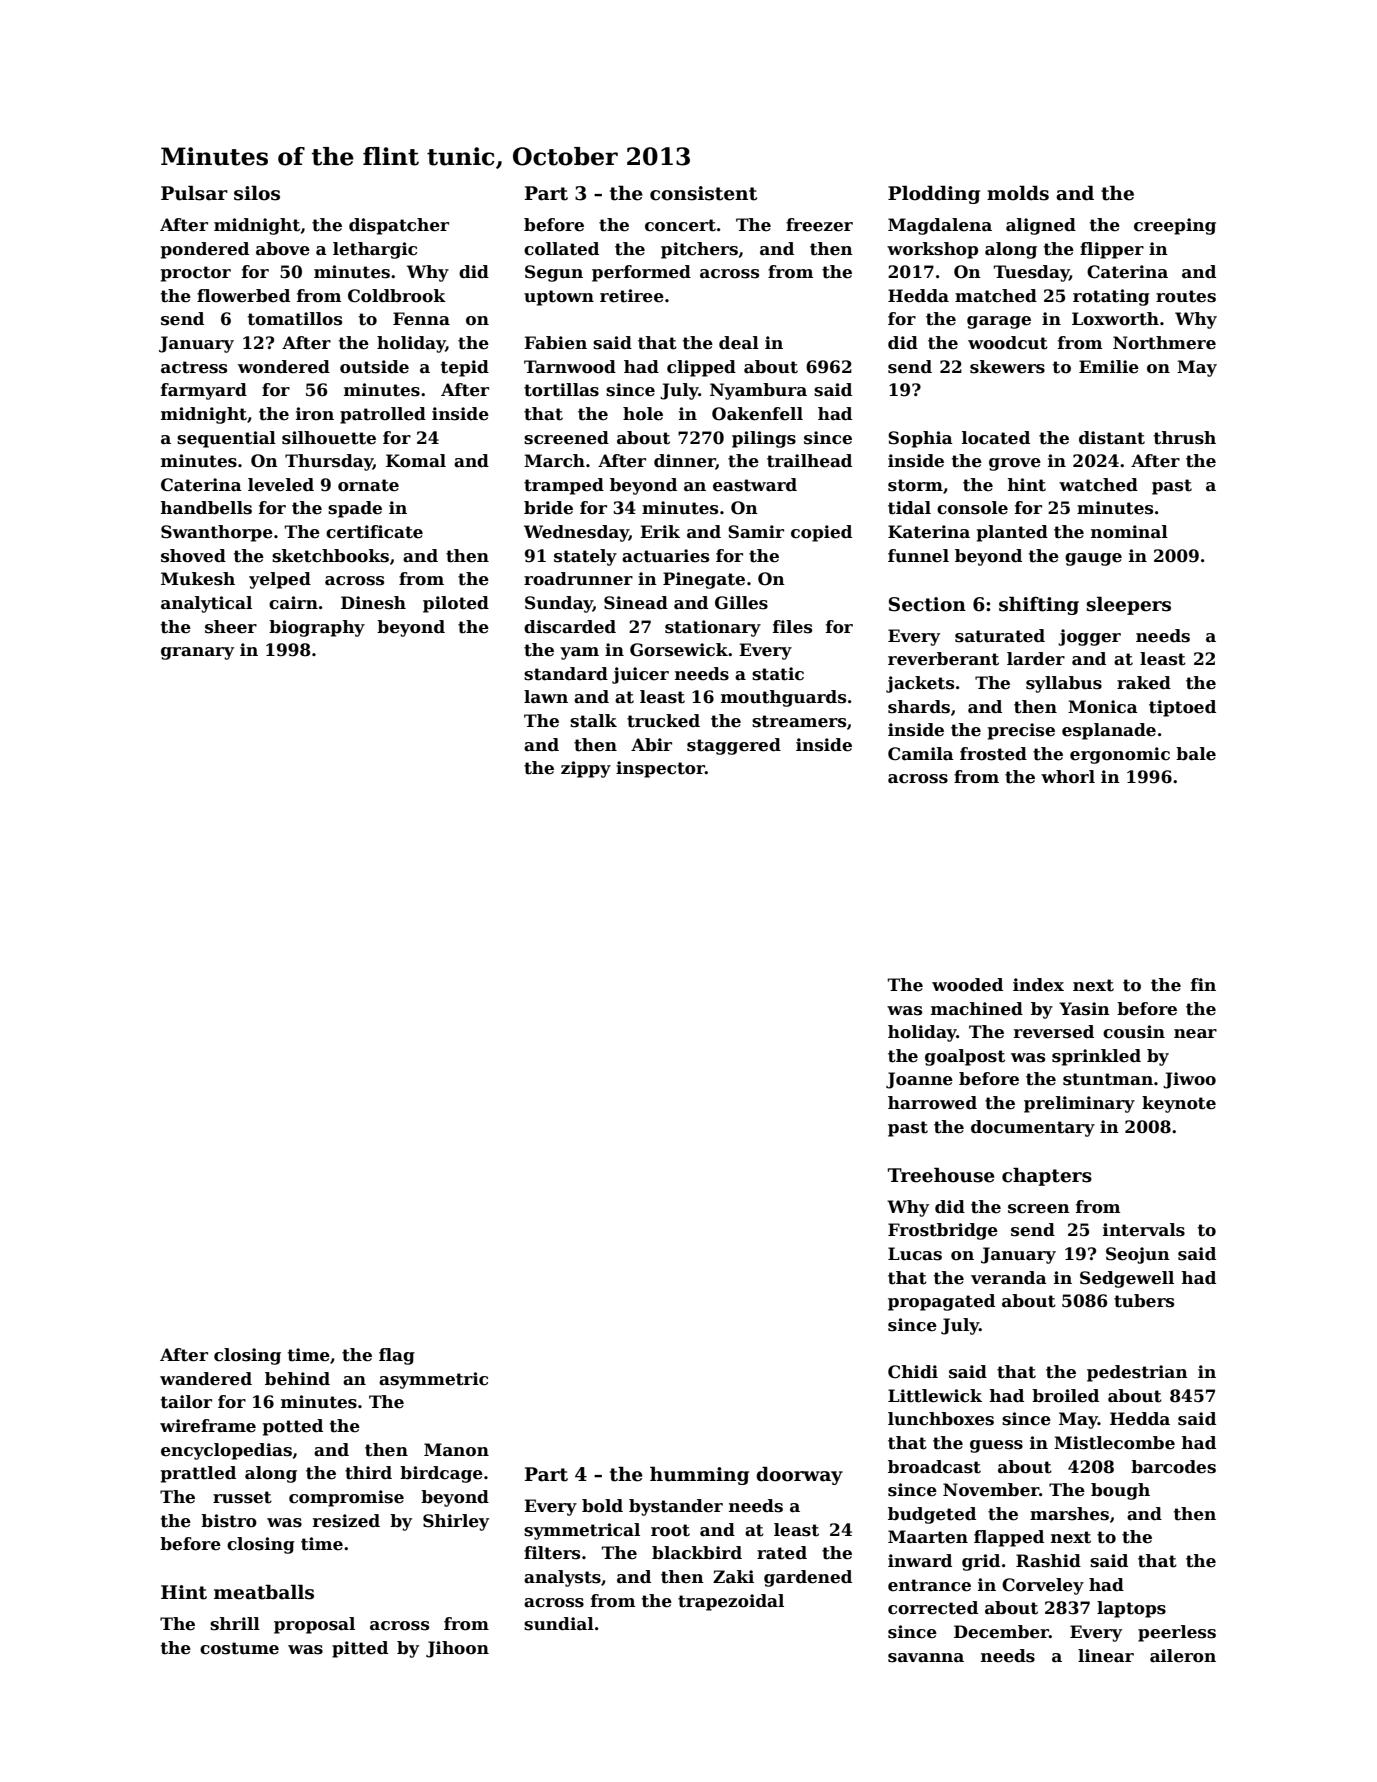 This image has height=1782, width=1377. I want to click on pitchers, so click(699, 250).
